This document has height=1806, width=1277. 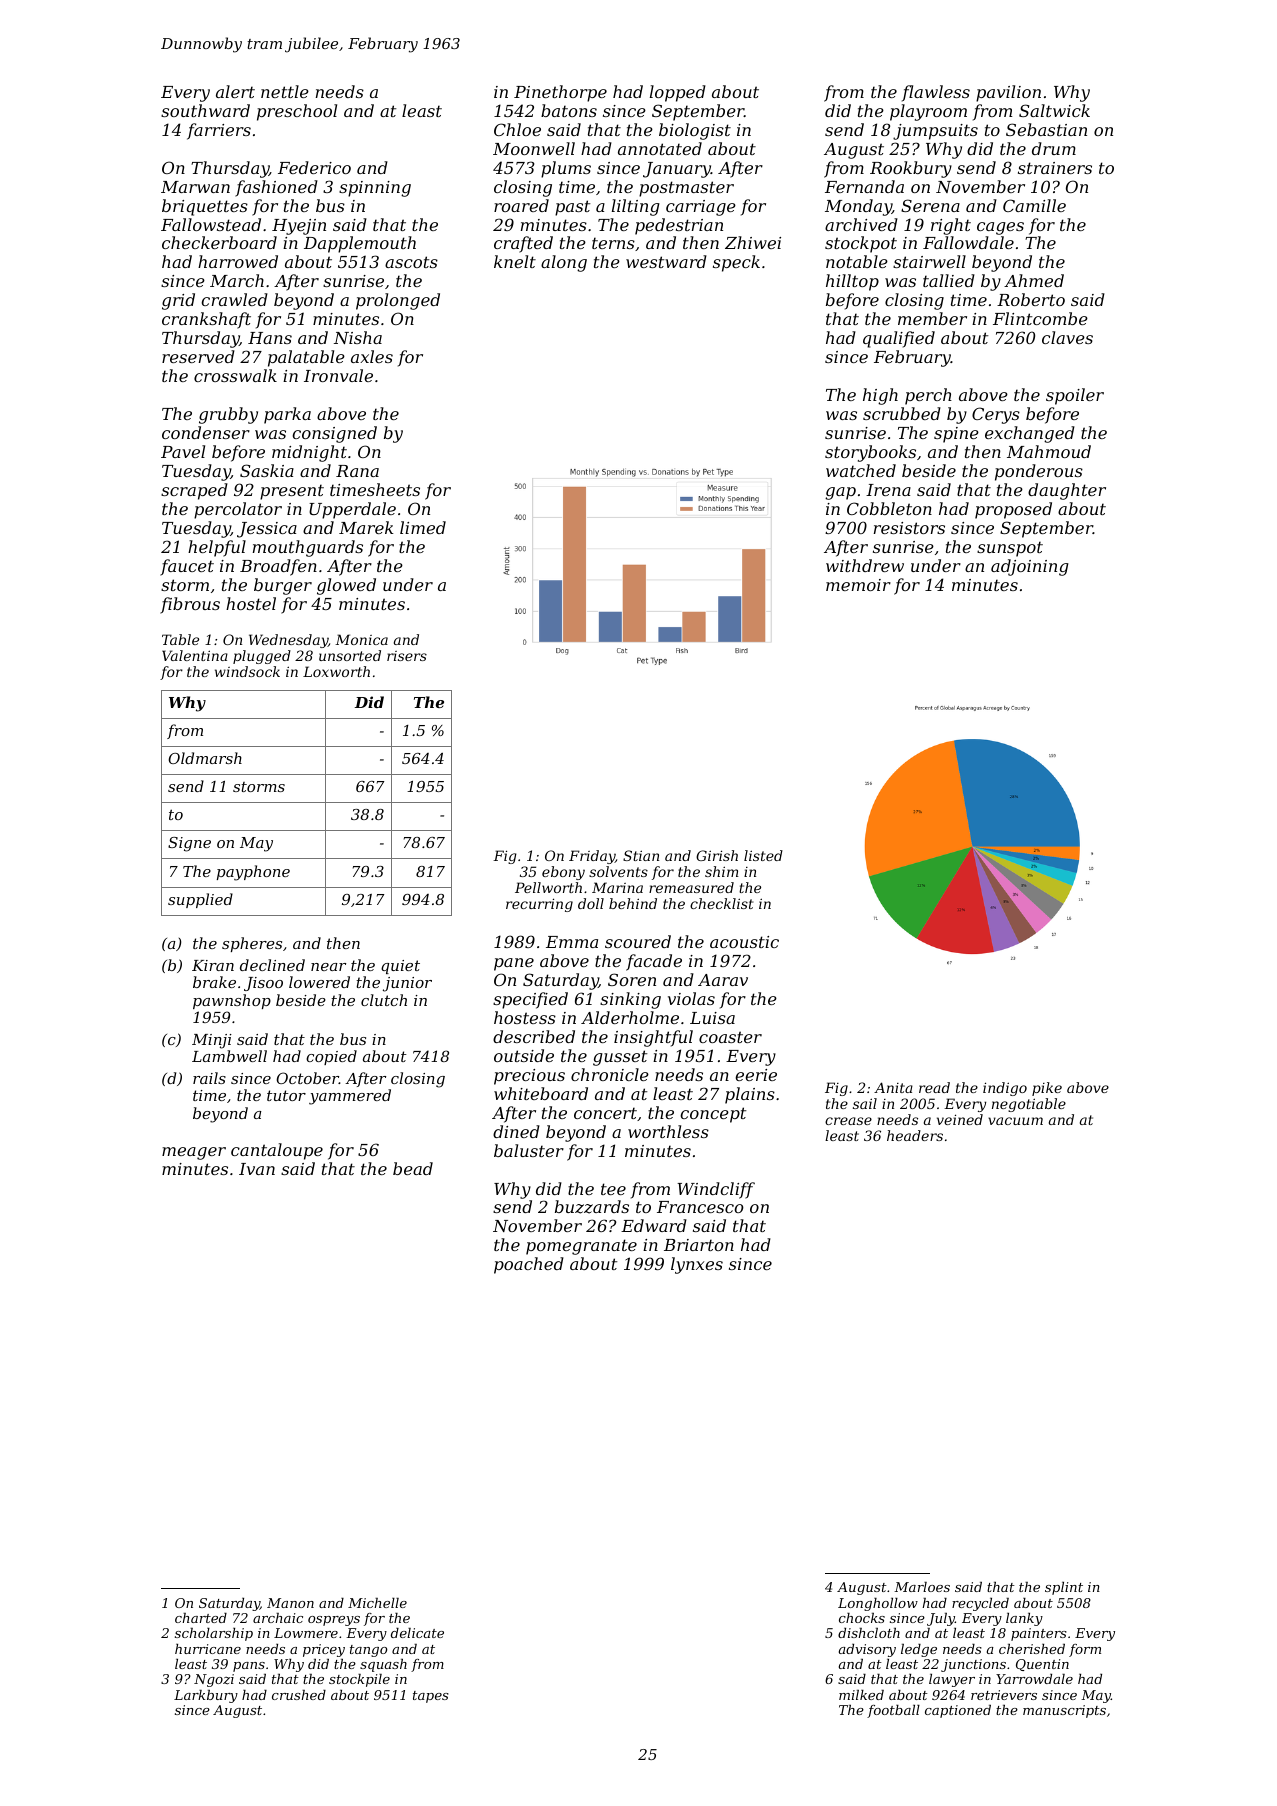 I want to click on Jisoo, so click(x=263, y=984).
